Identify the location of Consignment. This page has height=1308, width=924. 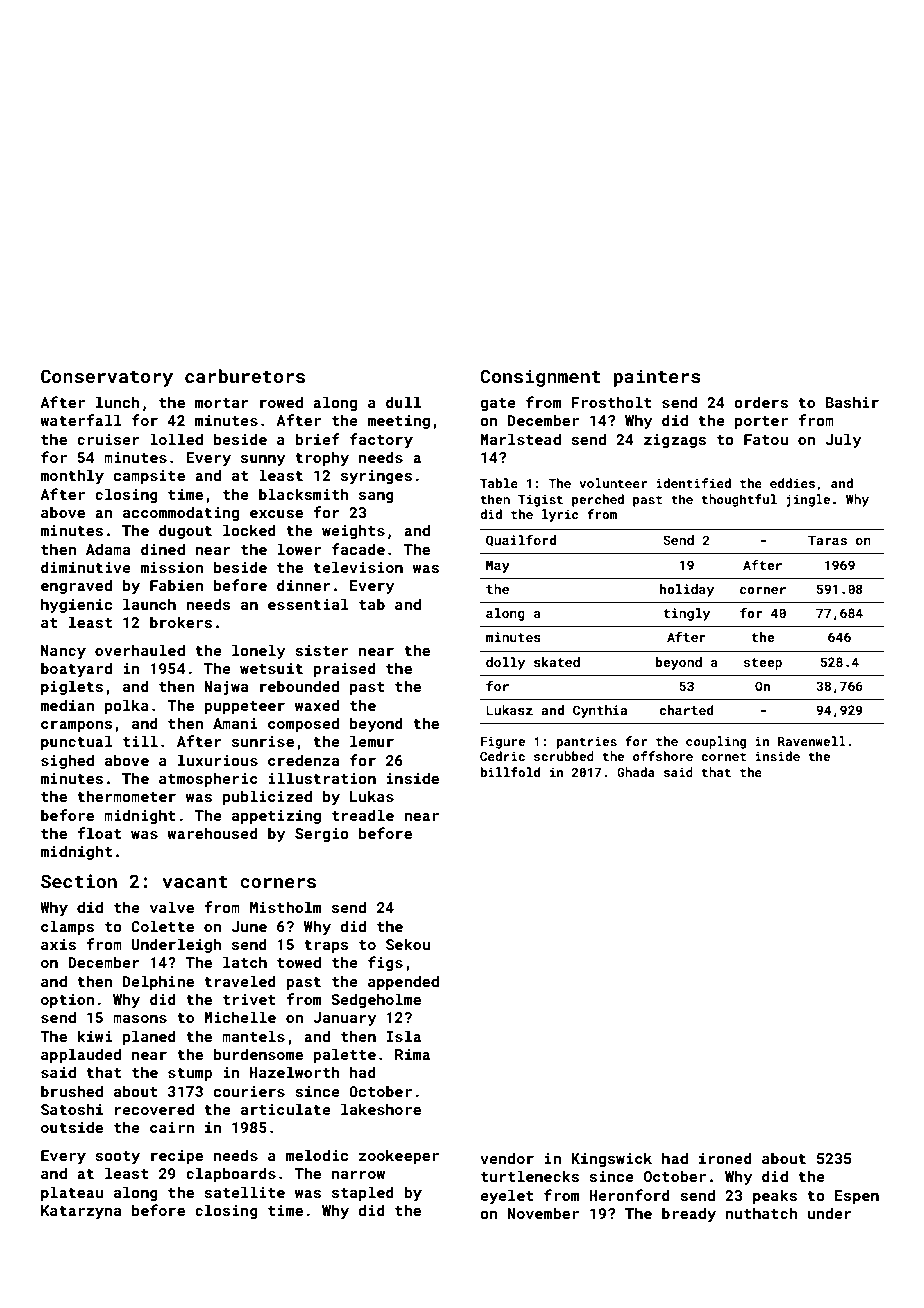
(540, 378).
